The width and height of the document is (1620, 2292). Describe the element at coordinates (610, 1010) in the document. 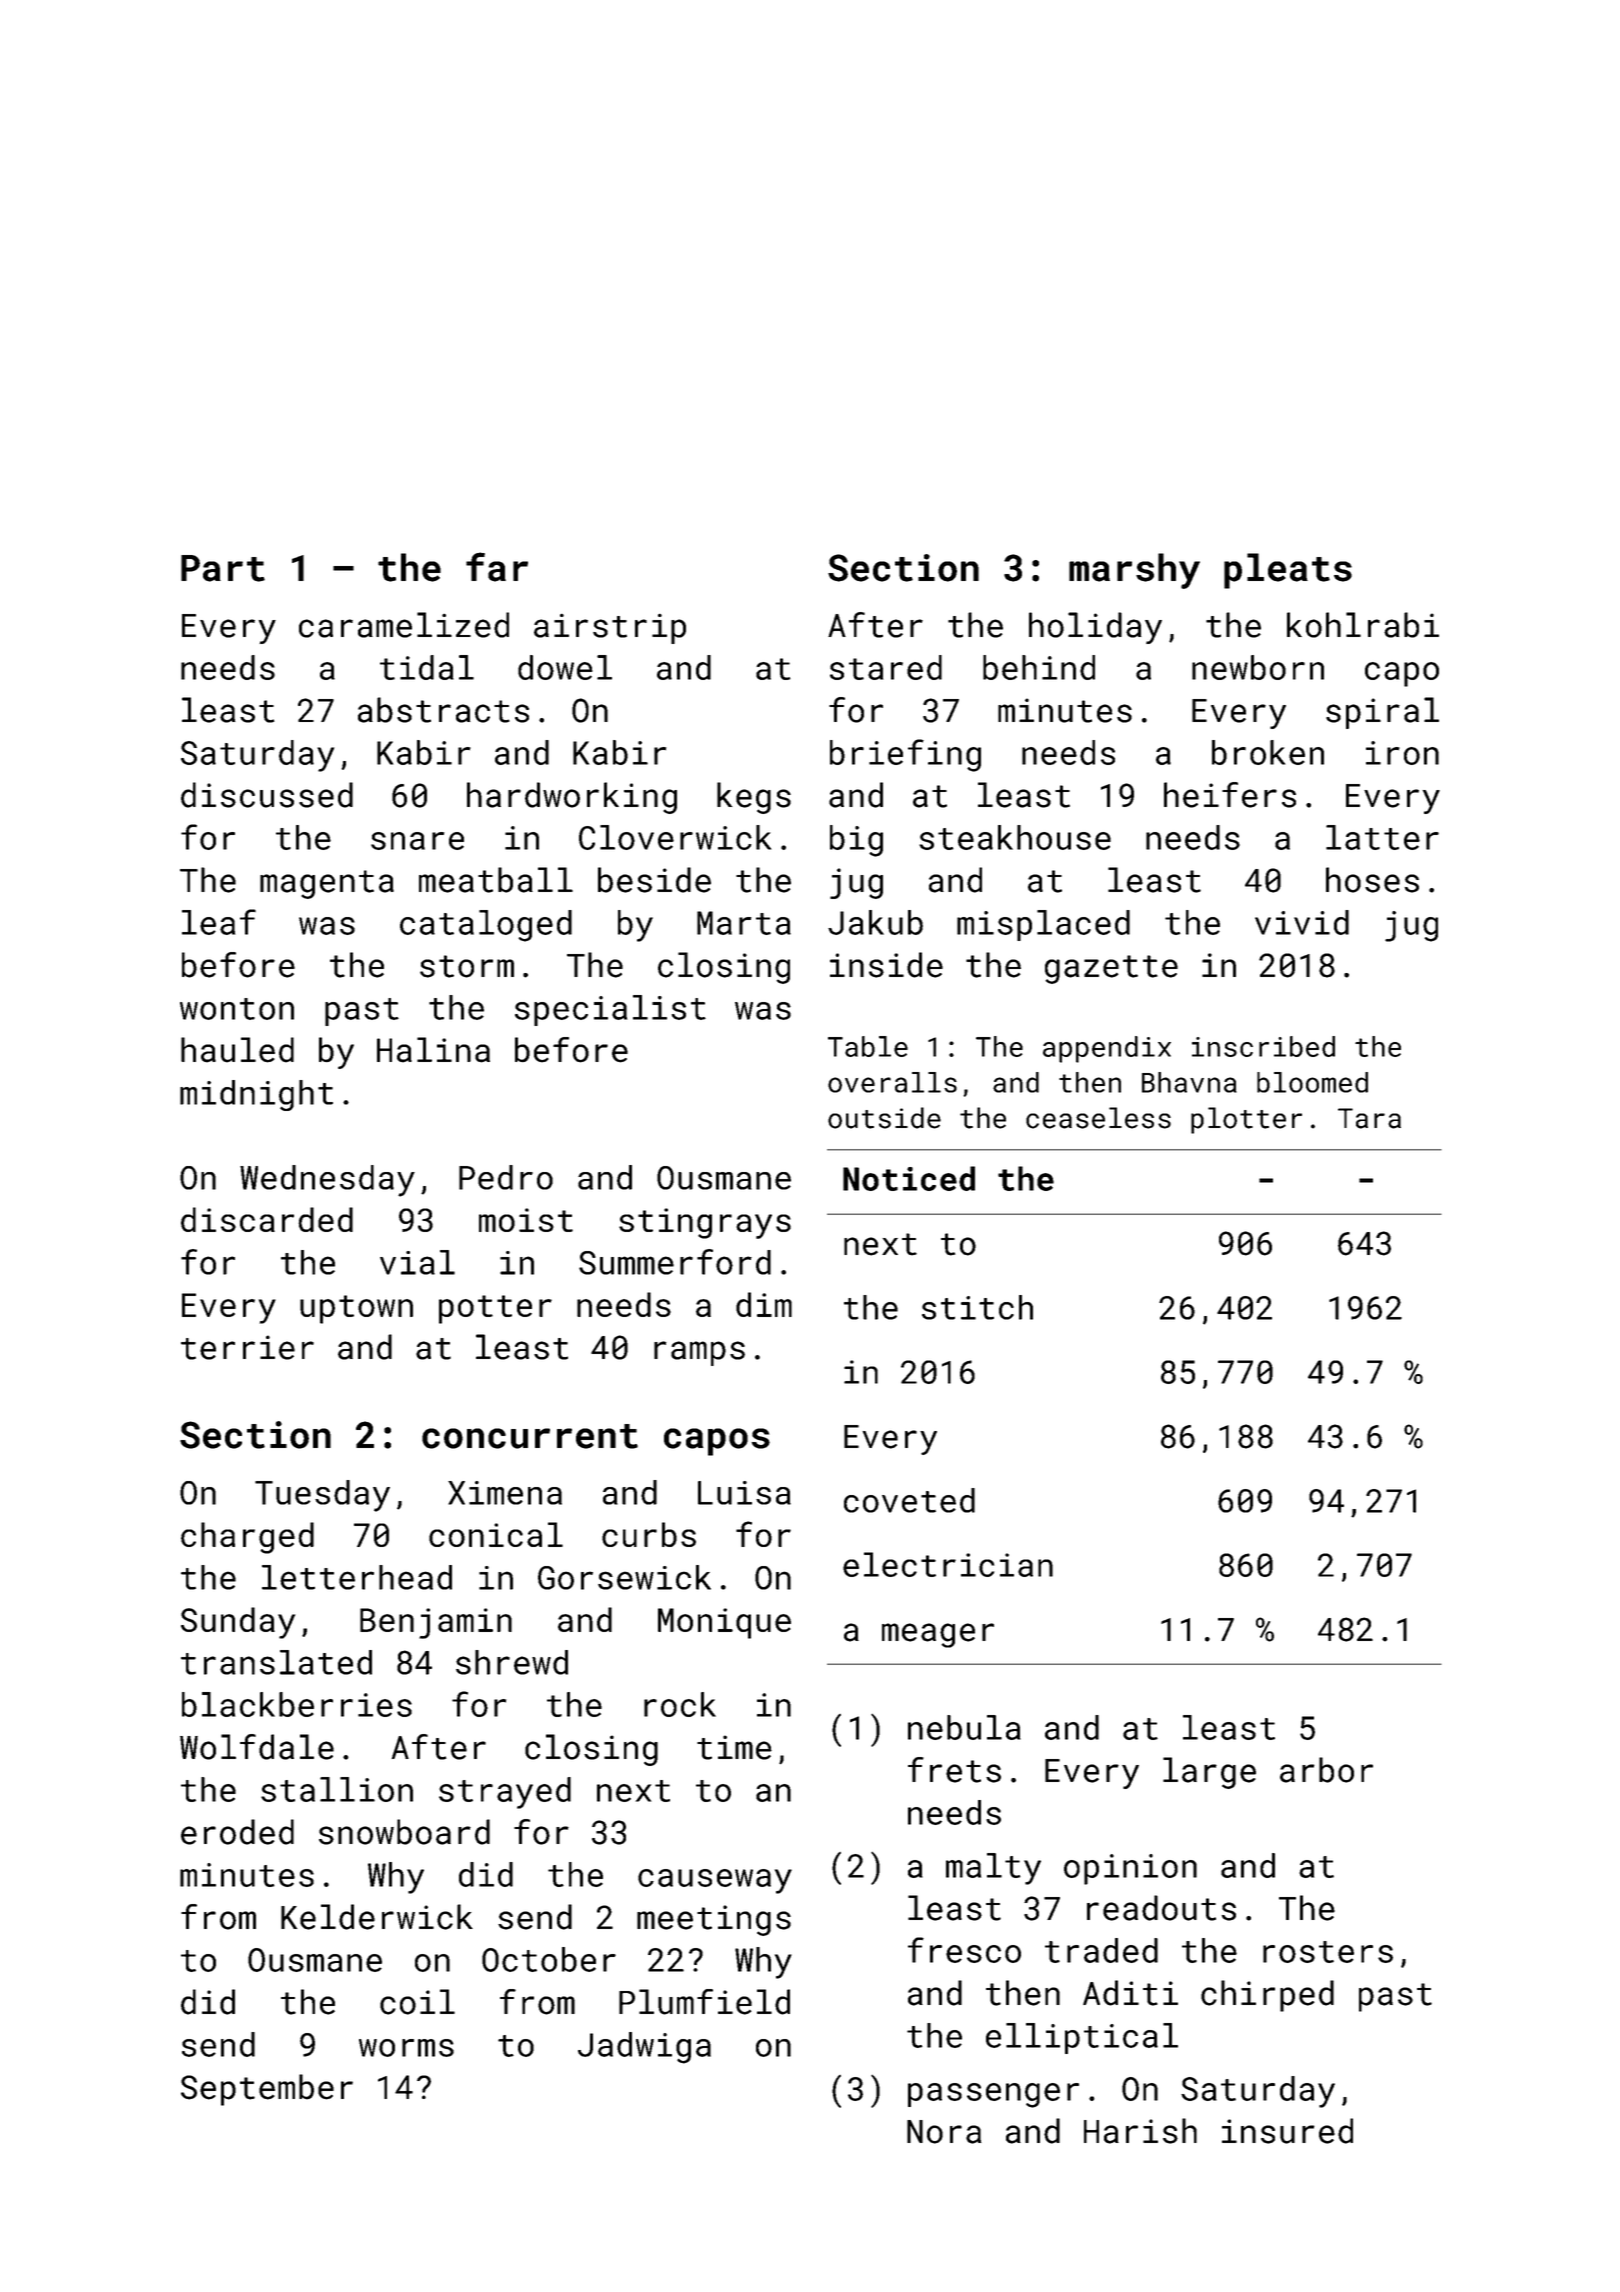

I see `specialist` at that location.
